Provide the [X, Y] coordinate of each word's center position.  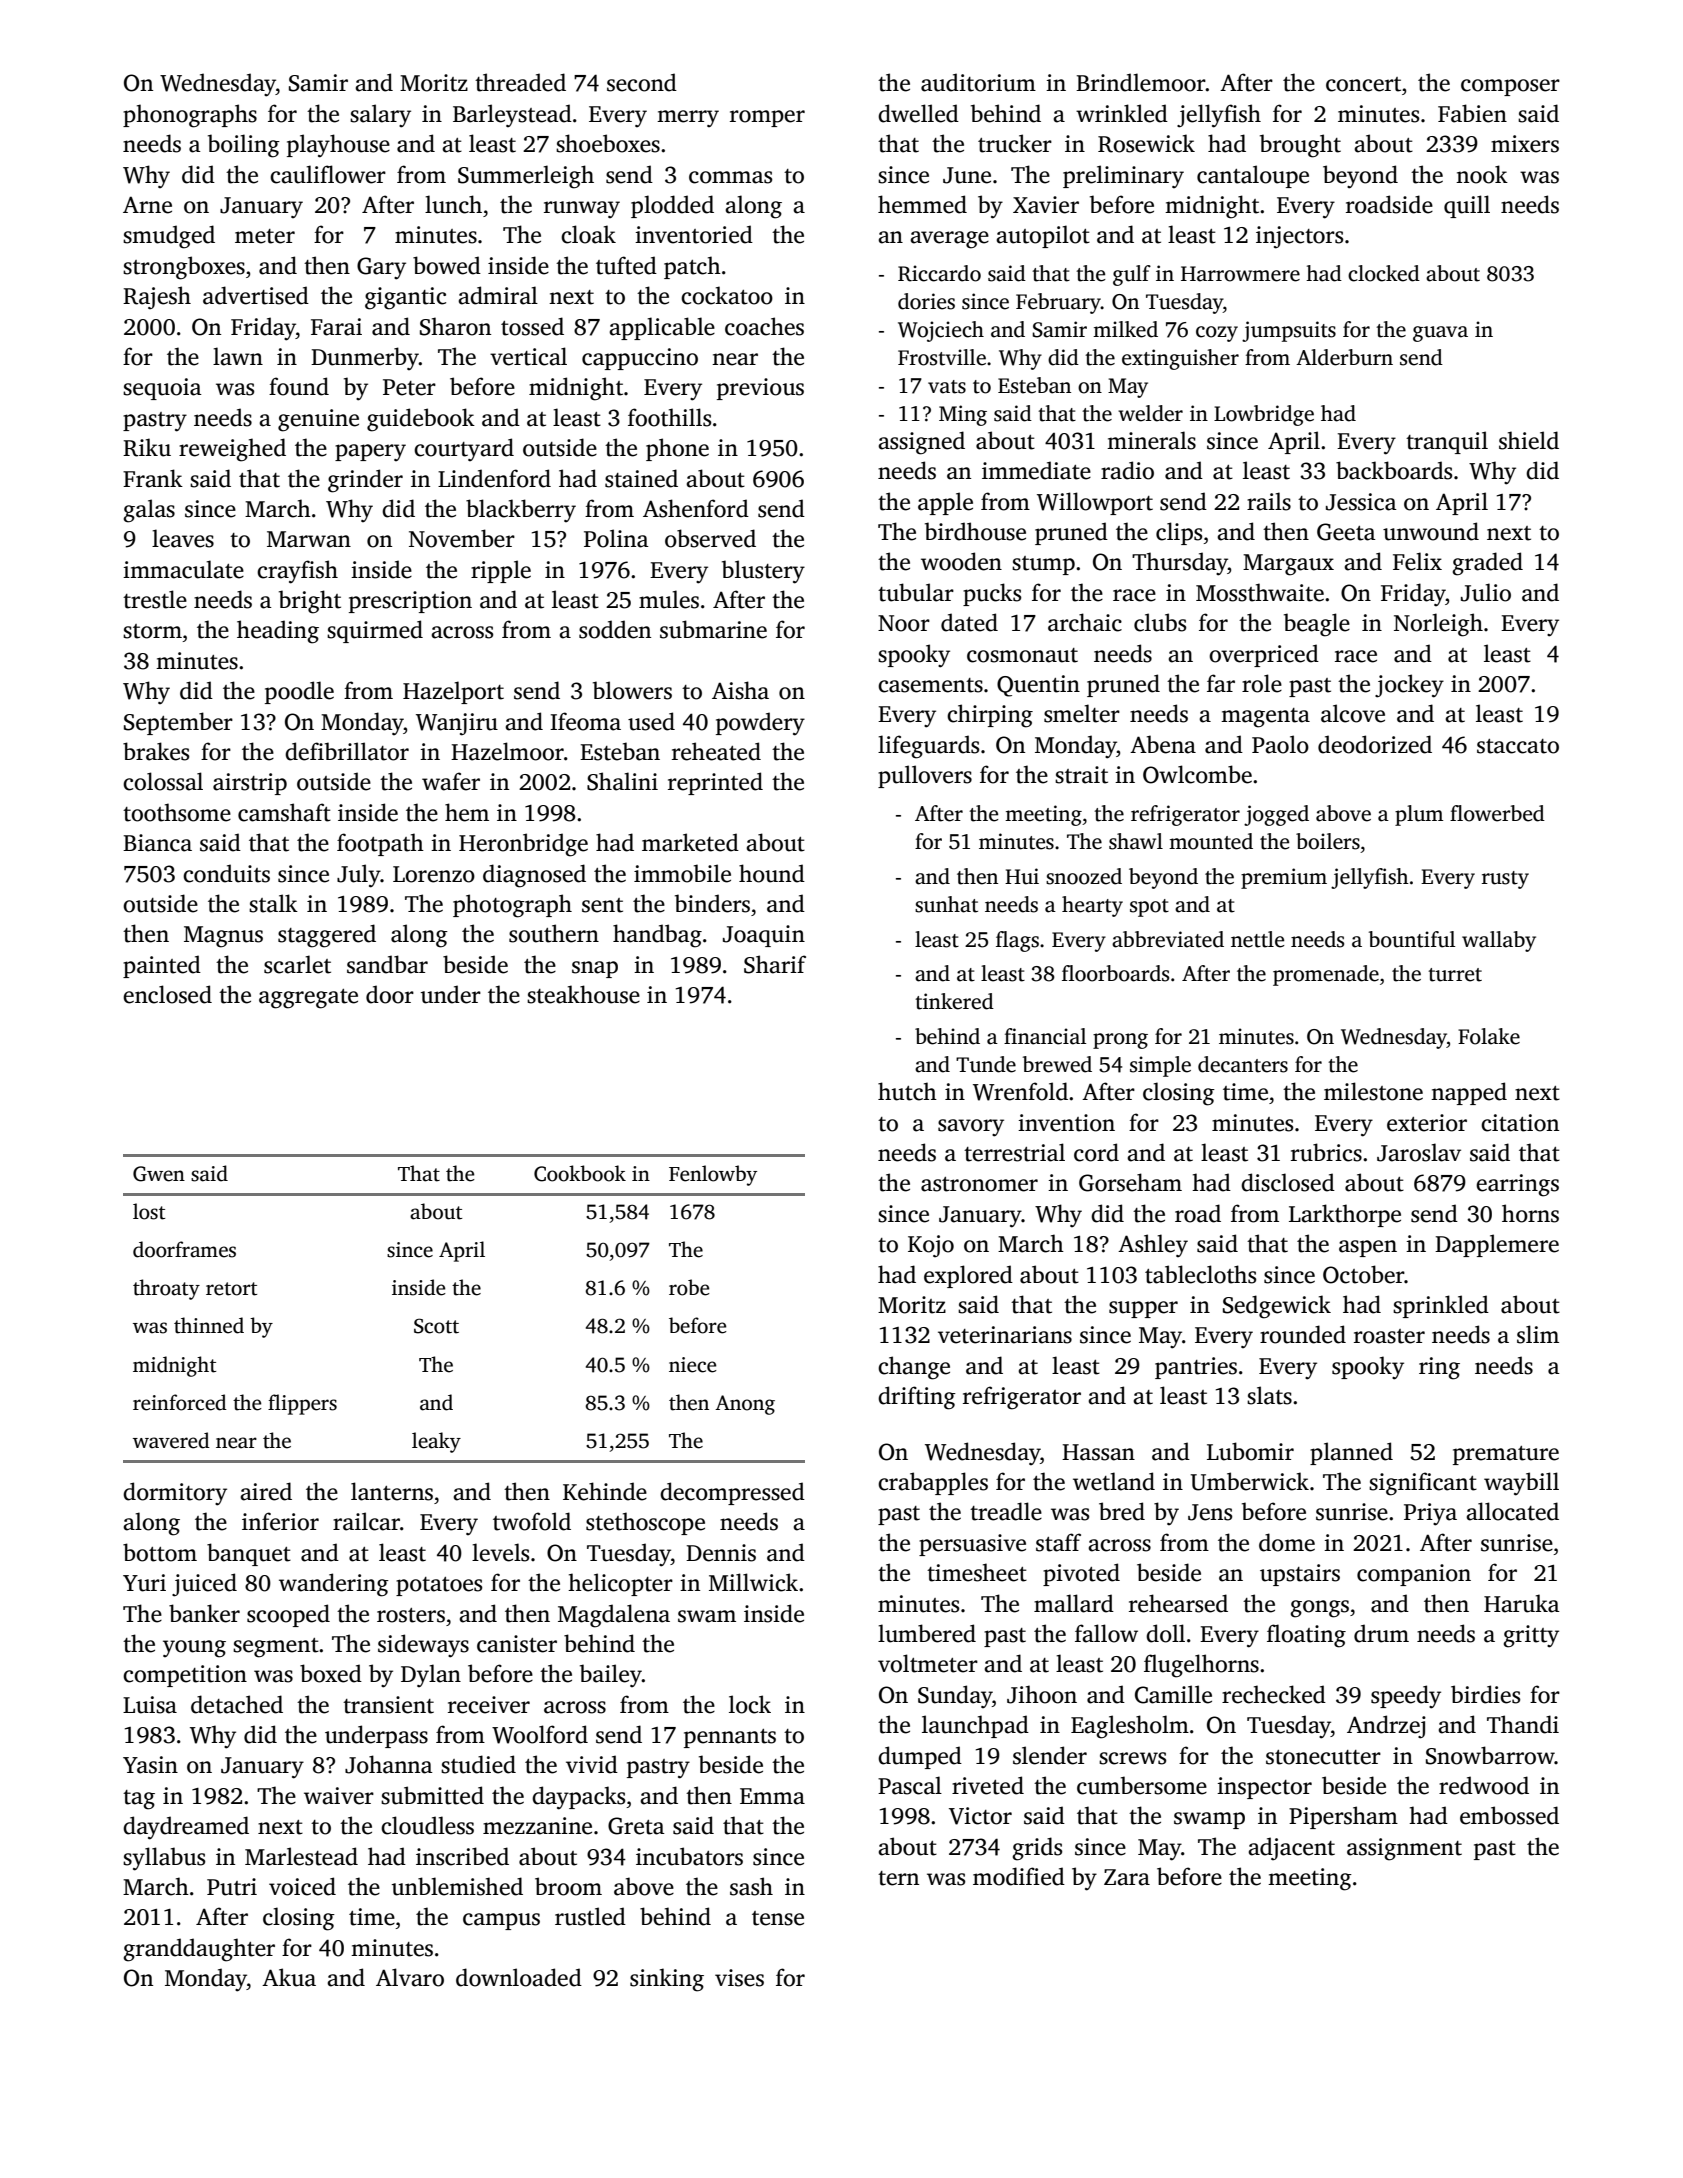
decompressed [732, 1493]
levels [500, 1552]
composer [1510, 87]
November [462, 538]
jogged [1276, 815]
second [642, 82]
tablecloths [1200, 1274]
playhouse [338, 146]
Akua [289, 1977]
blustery [763, 572]
